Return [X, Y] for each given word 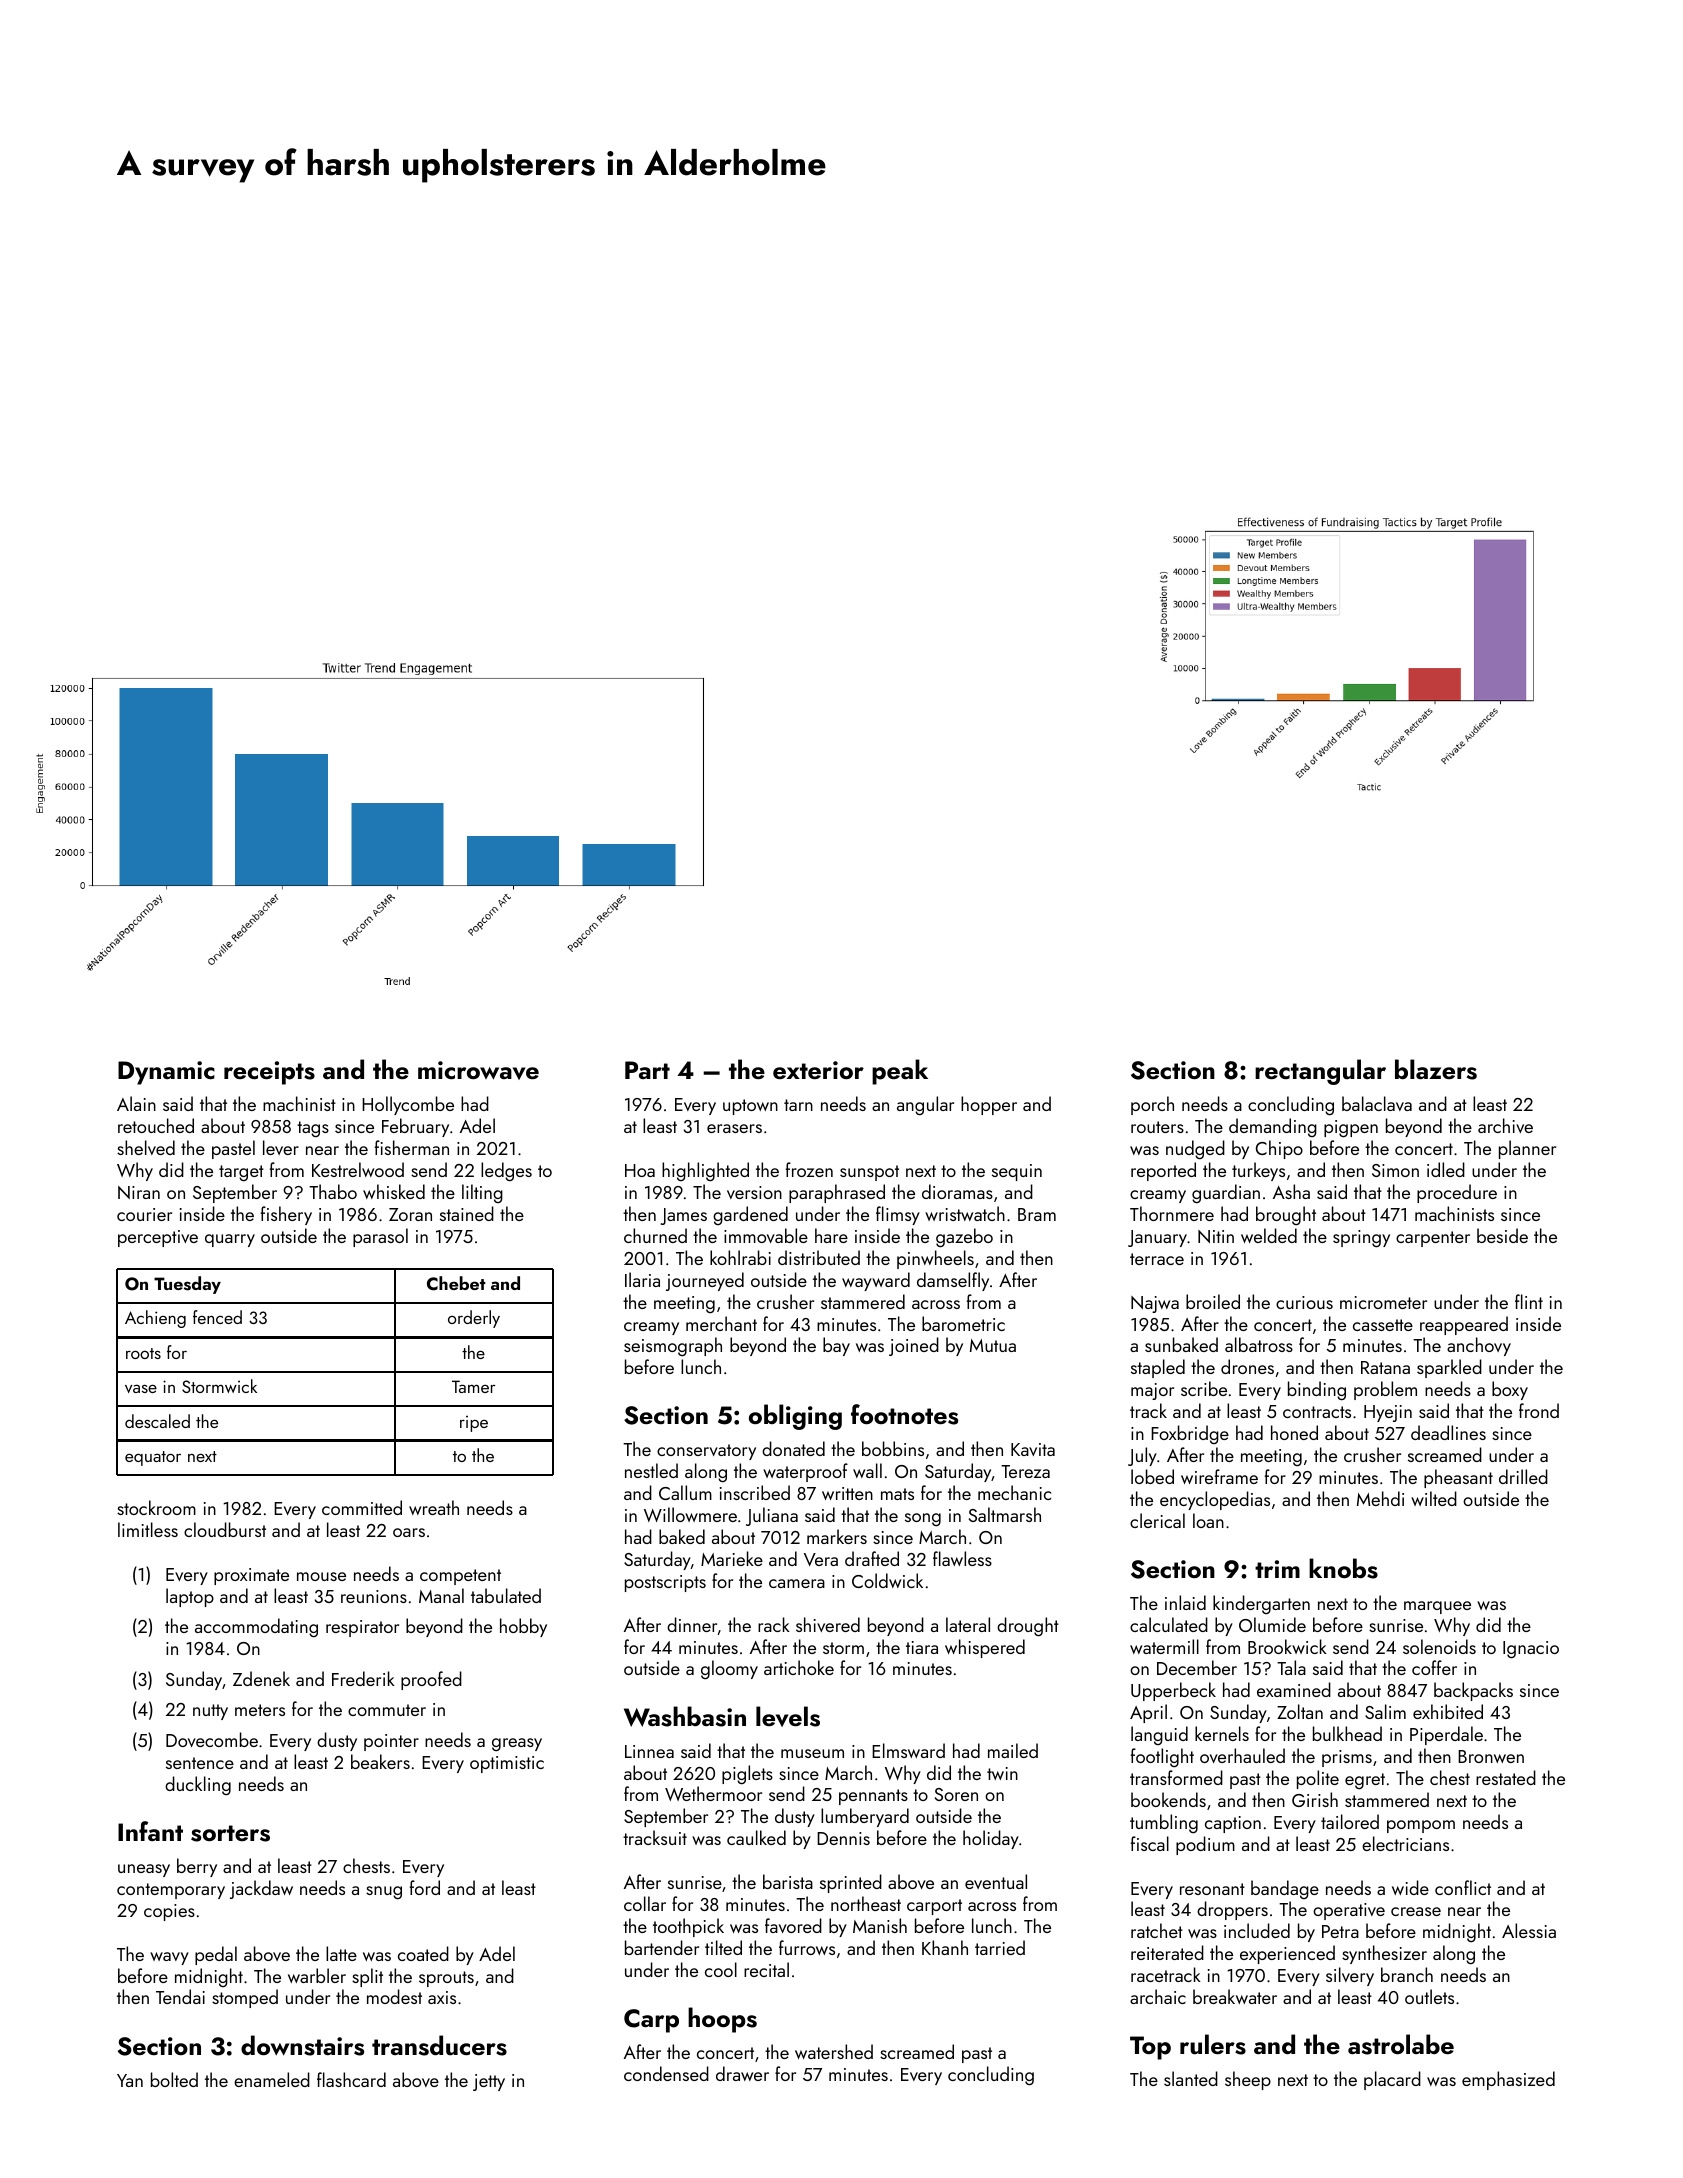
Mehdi [1380, 1498]
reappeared [1464, 1325]
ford [425, 1887]
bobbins [893, 1448]
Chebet [456, 1283]
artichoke [799, 1667]
